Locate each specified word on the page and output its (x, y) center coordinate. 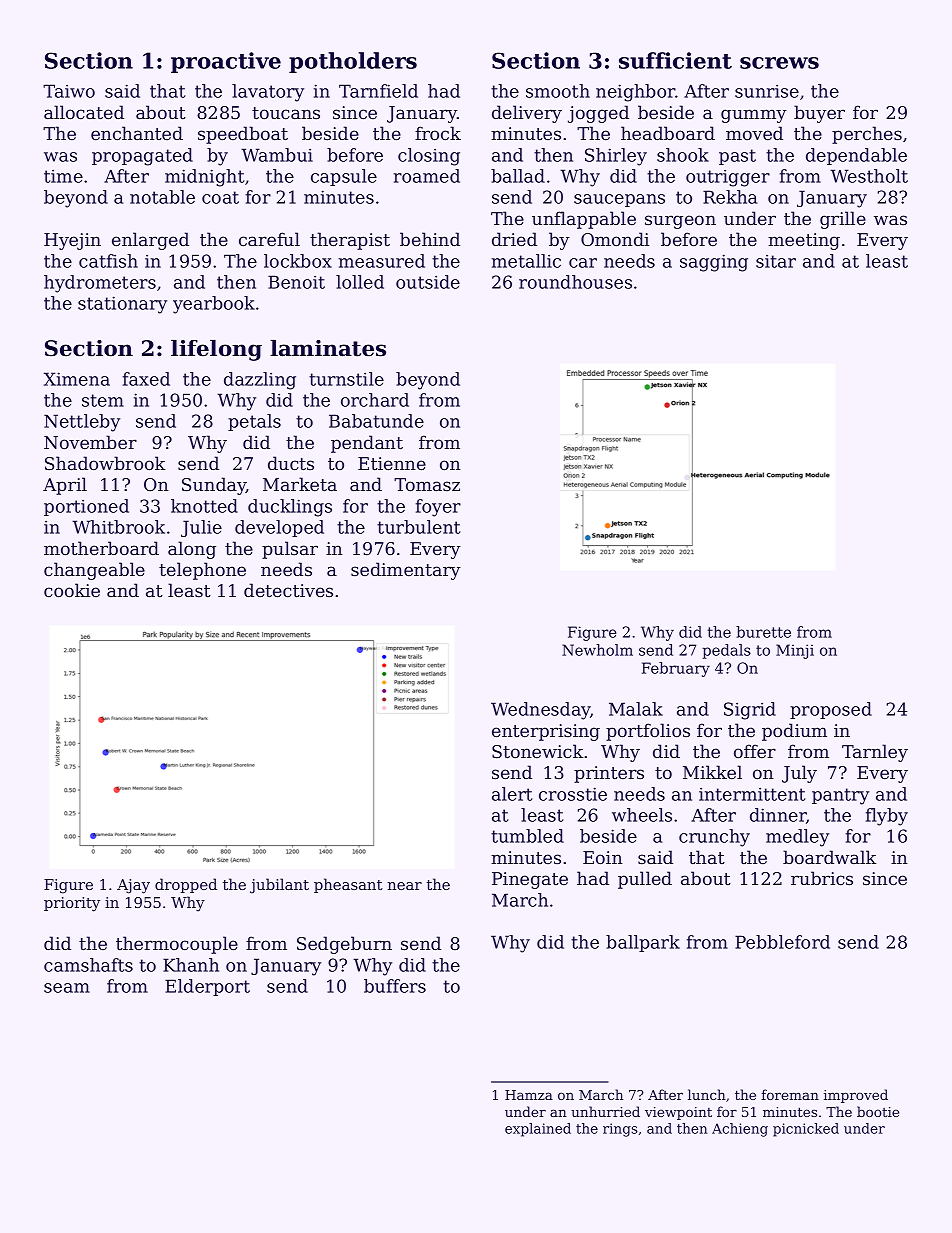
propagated (142, 157)
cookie (72, 590)
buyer (819, 114)
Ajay (133, 886)
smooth (558, 91)
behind (430, 239)
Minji (795, 651)
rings (620, 1130)
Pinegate (530, 880)
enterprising (546, 732)
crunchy (714, 838)
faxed (146, 379)
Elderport (207, 987)
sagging (714, 263)
